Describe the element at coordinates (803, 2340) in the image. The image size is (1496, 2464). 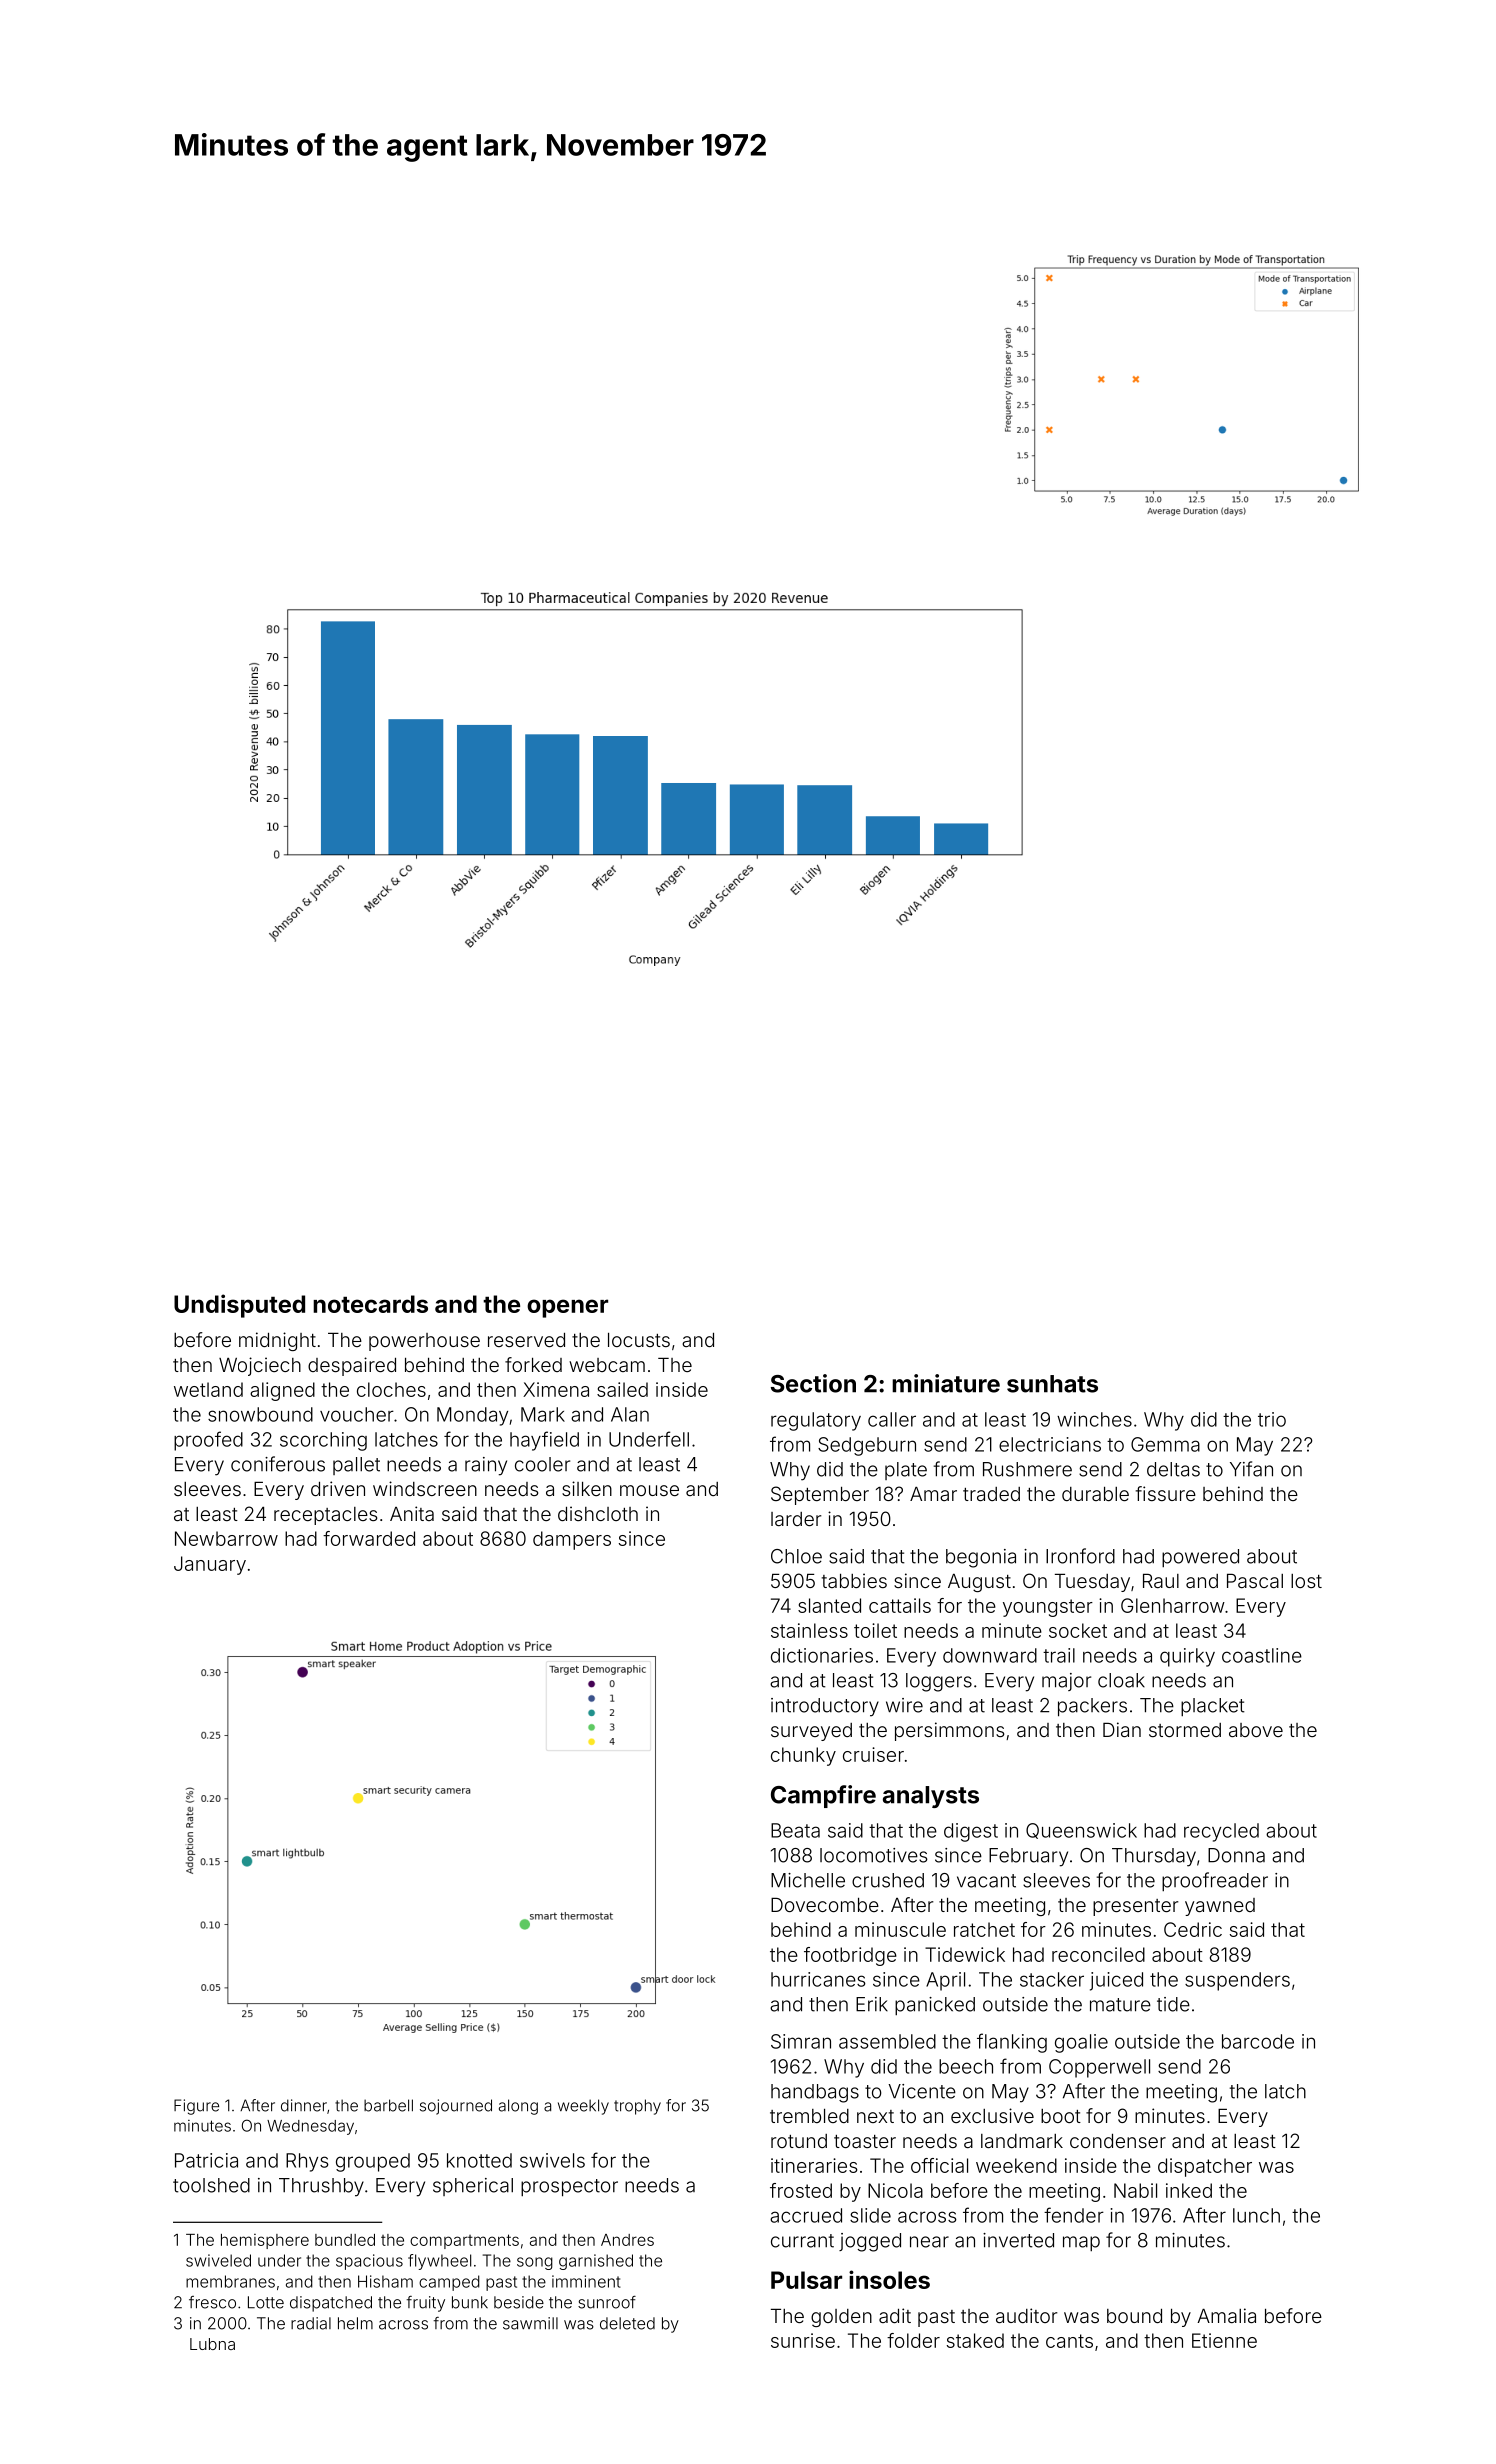
I see `sunrise` at that location.
